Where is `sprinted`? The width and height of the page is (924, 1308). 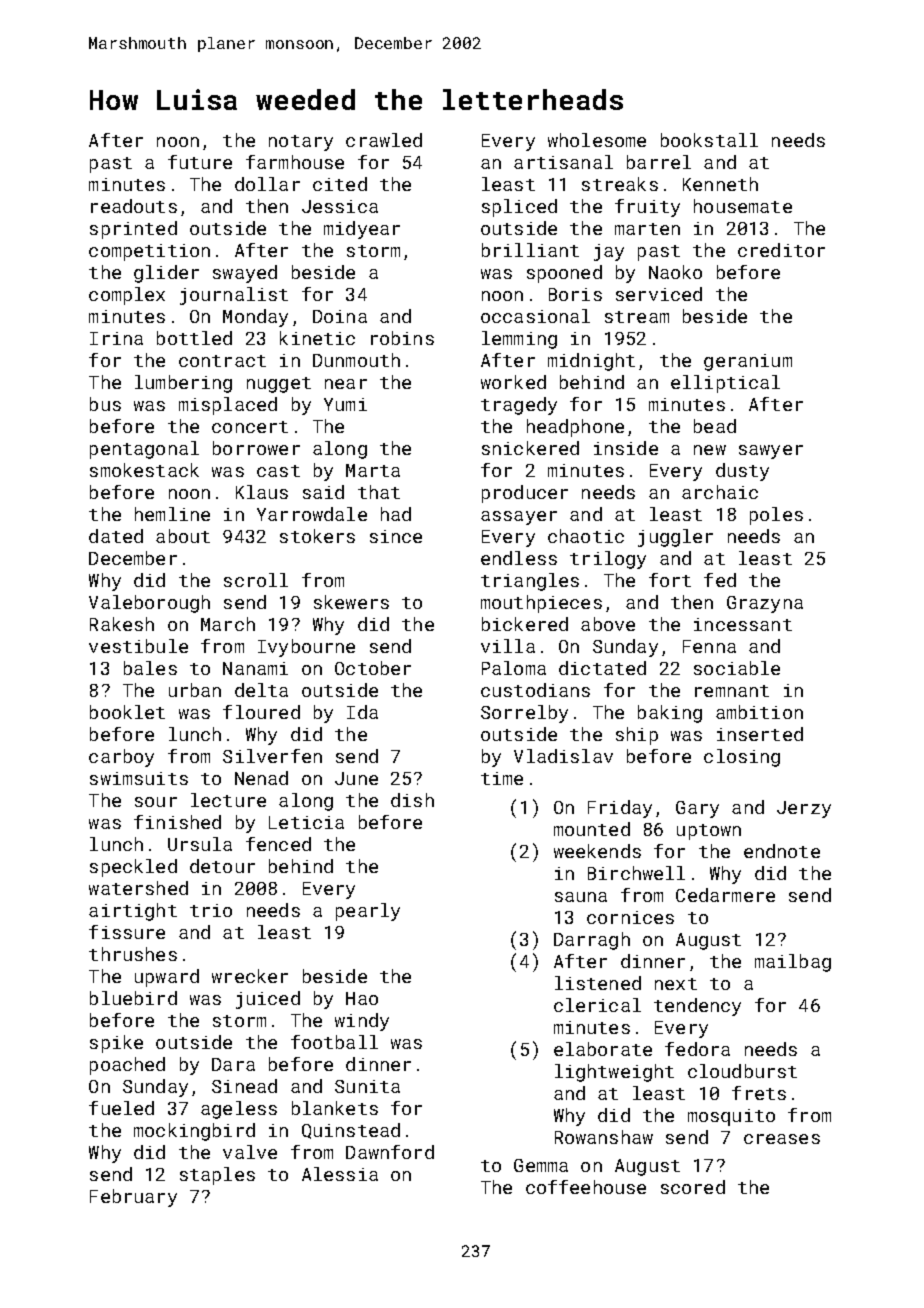 sprinted is located at coordinates (133, 230).
